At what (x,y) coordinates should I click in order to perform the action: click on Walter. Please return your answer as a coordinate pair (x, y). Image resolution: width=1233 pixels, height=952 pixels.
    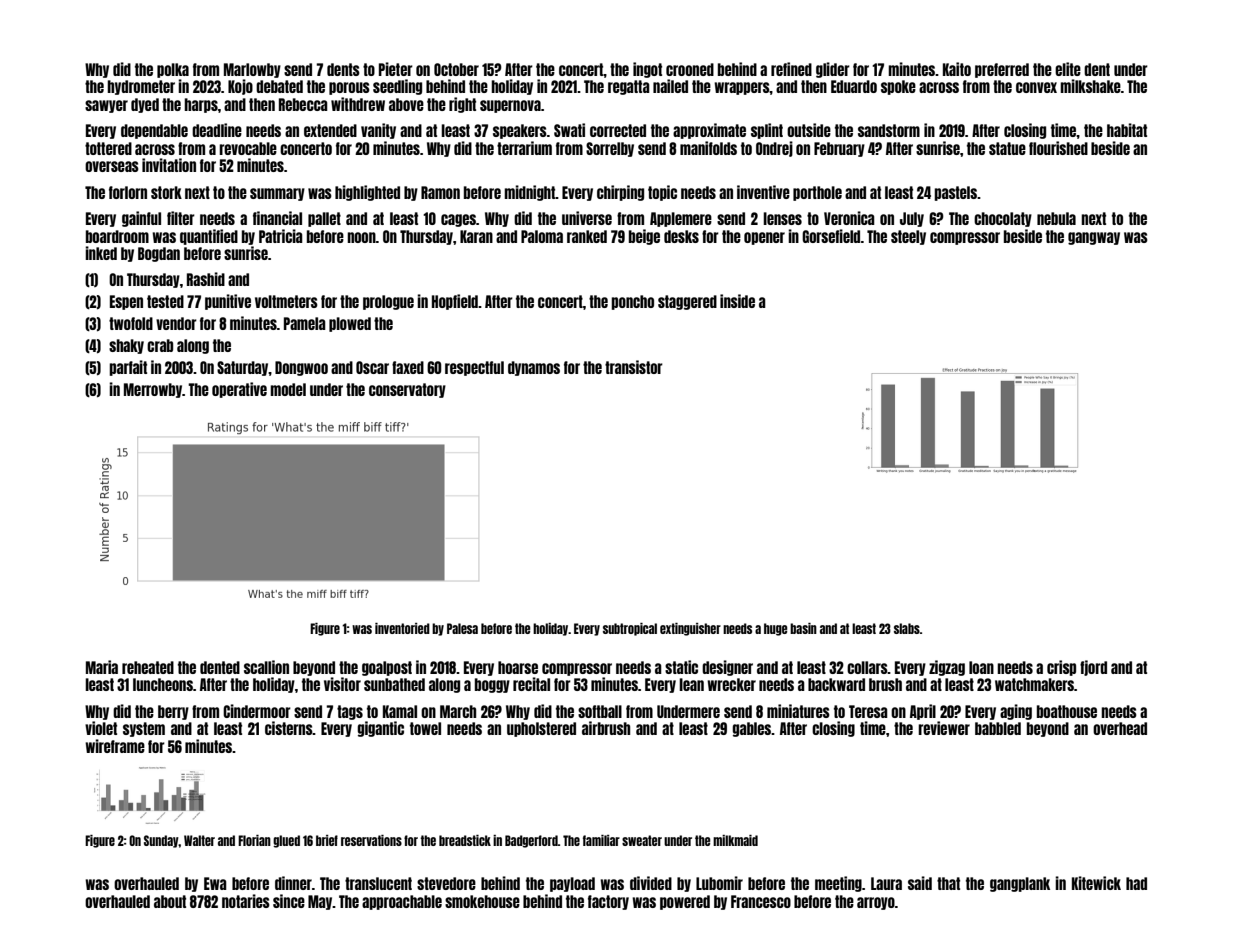
    Looking at the image, I should click on (199, 840).
